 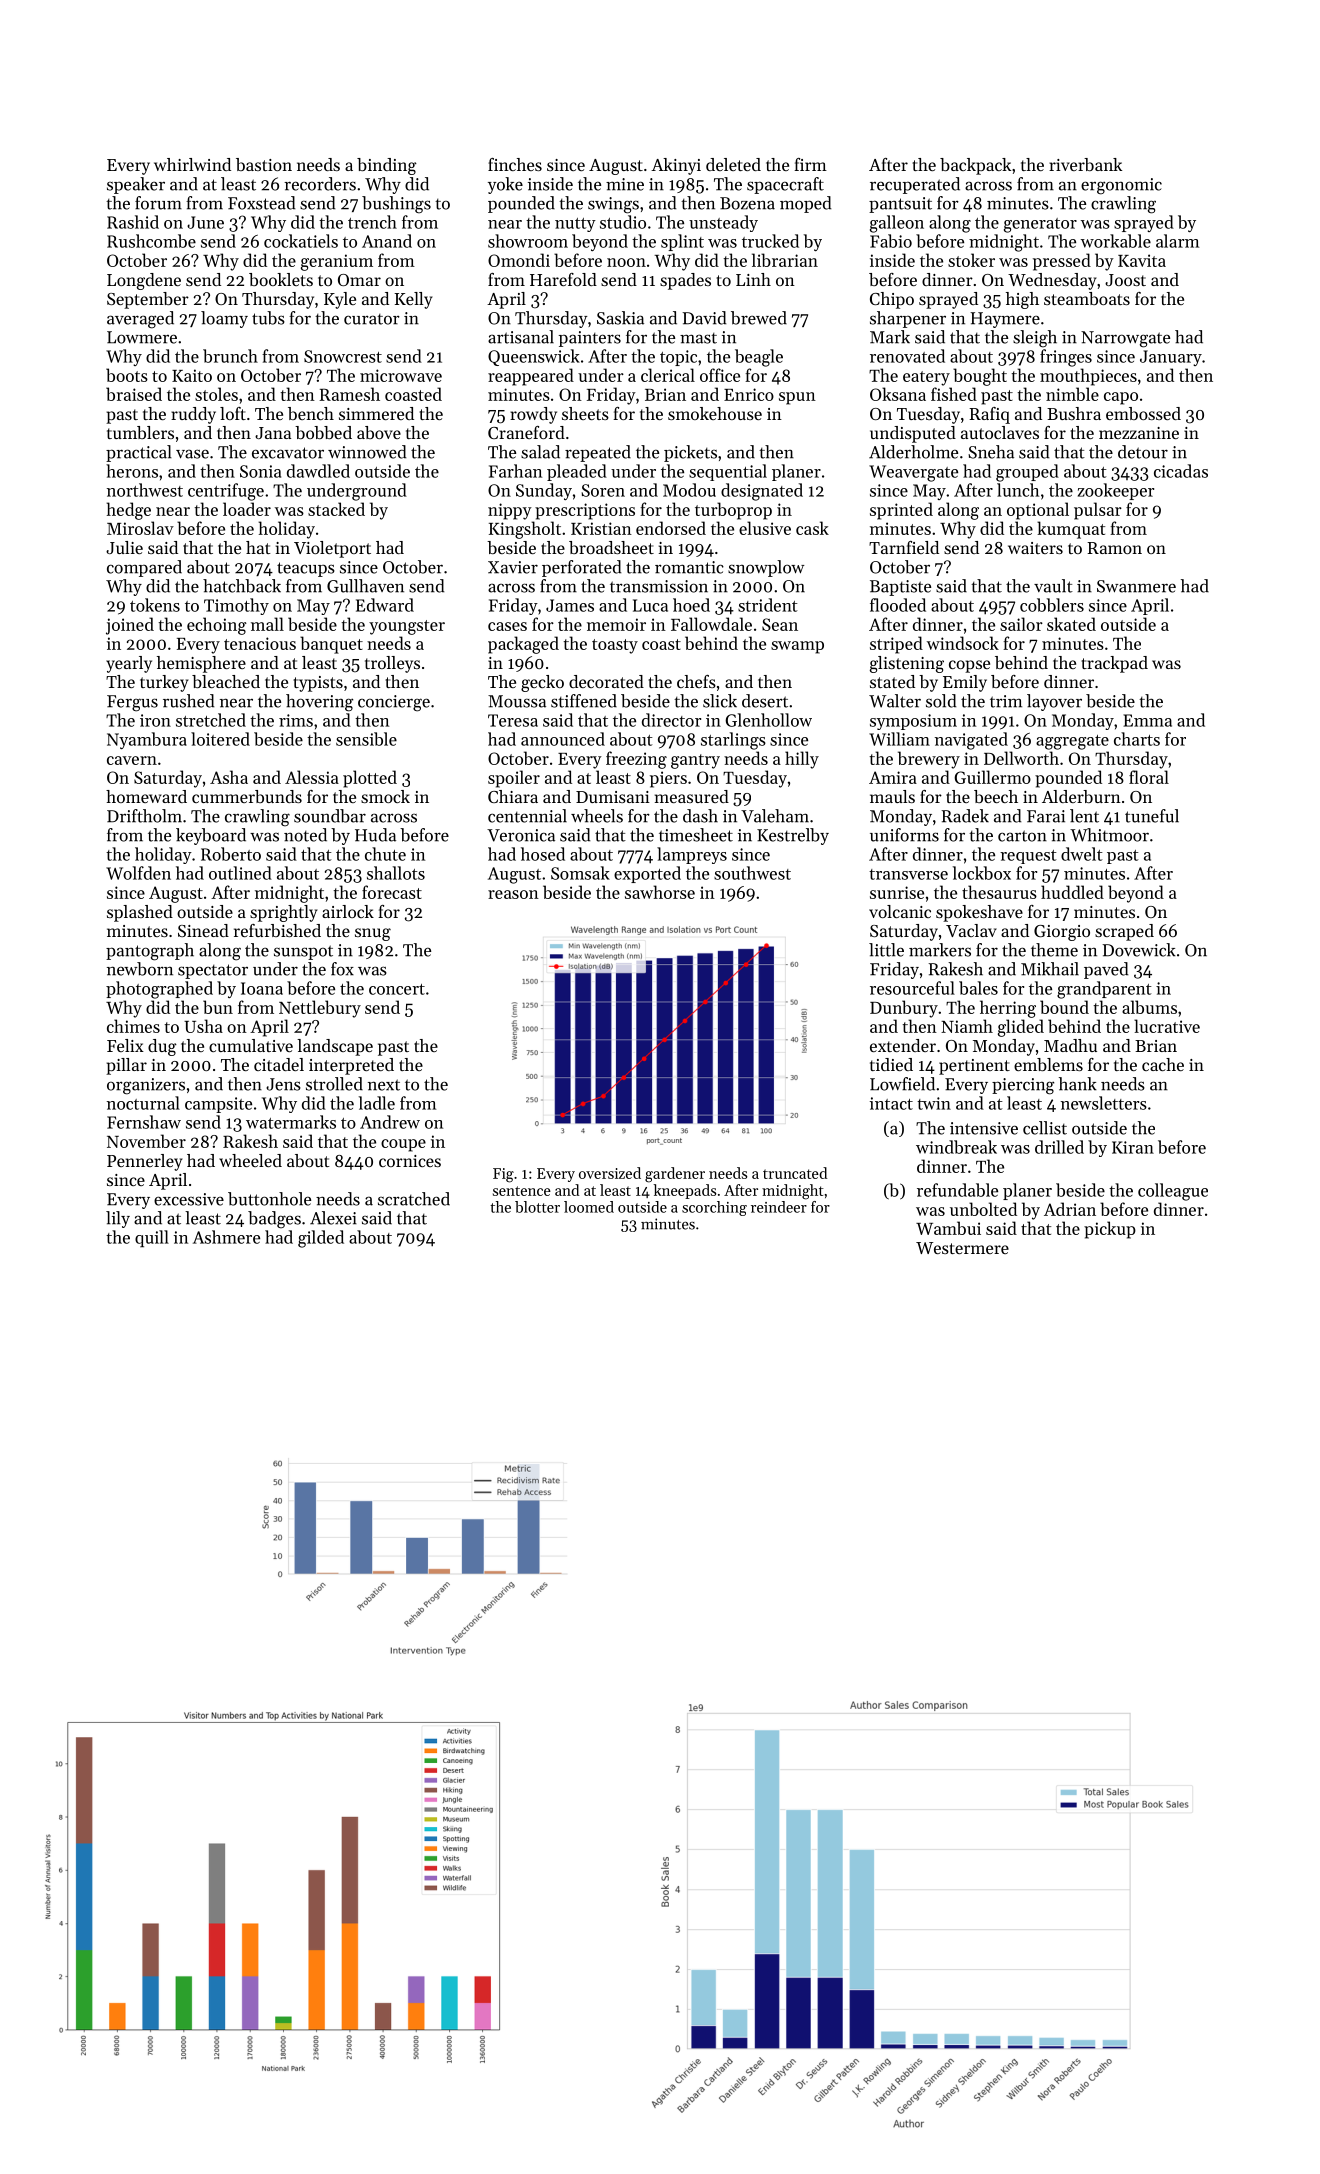 What do you see at coordinates (152, 1238) in the screenshot?
I see `quill` at bounding box center [152, 1238].
